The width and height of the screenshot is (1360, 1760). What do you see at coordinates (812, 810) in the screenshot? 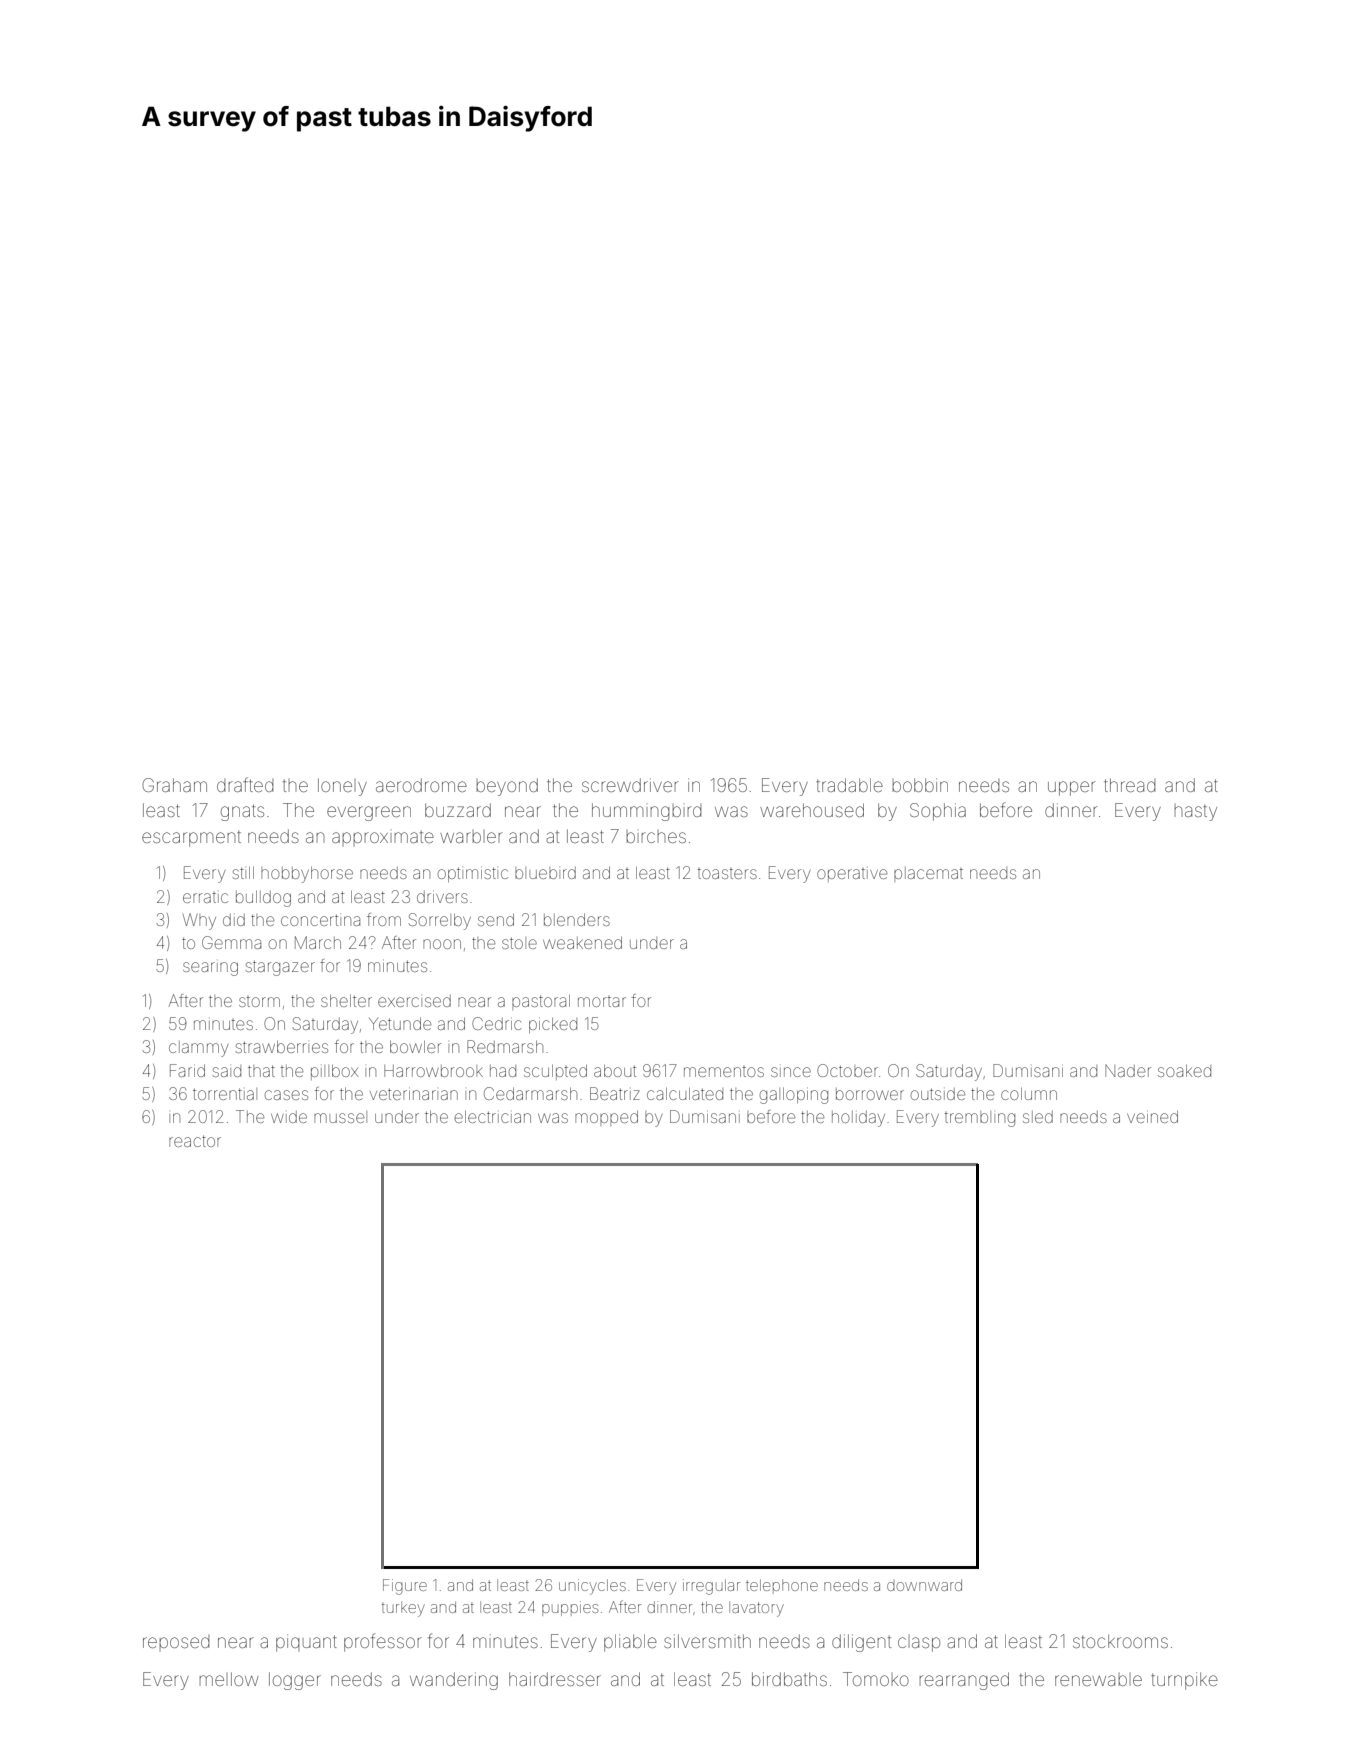
I see `warehoused` at bounding box center [812, 810].
